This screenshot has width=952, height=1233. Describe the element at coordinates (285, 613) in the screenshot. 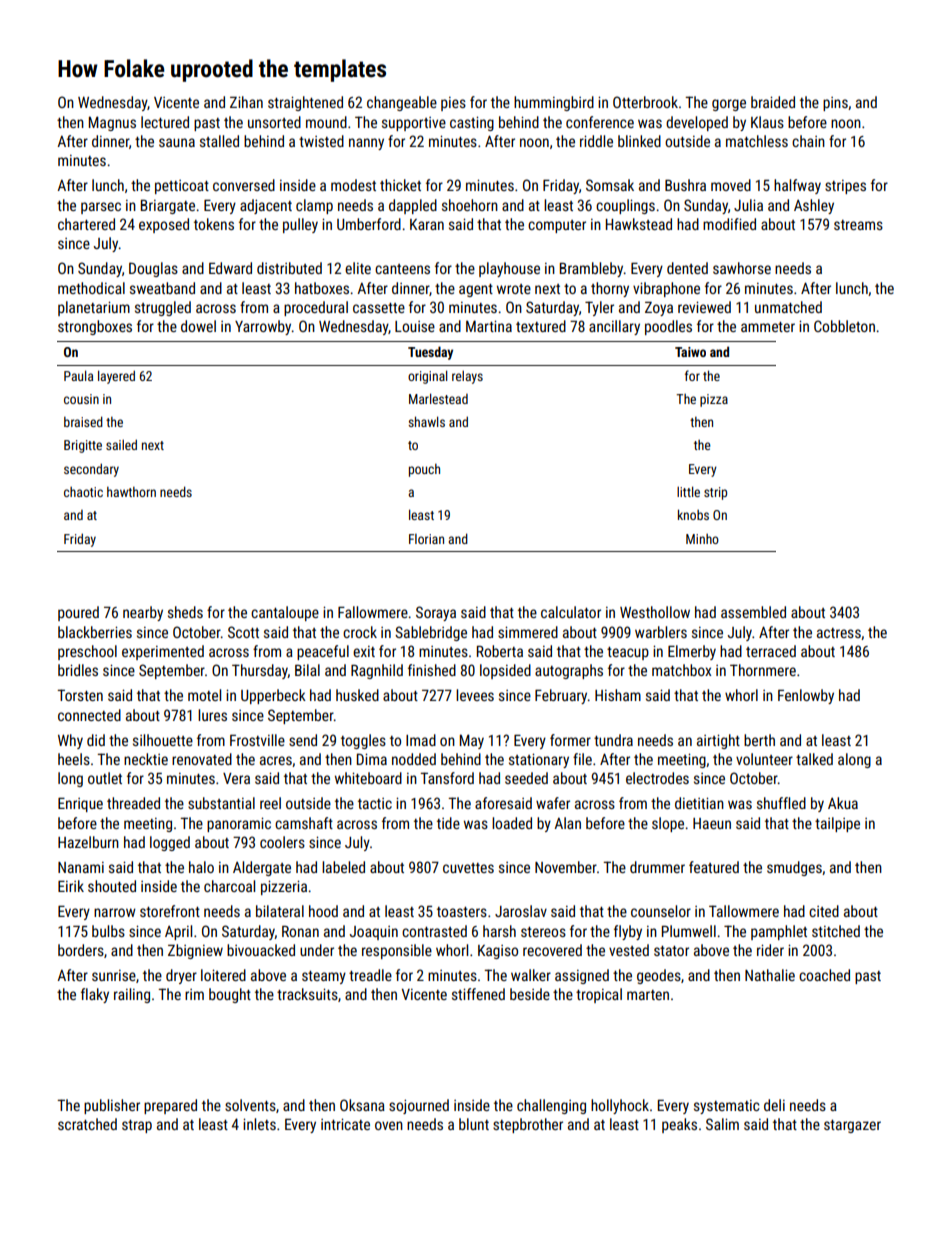

I see `cantaloupe` at that location.
